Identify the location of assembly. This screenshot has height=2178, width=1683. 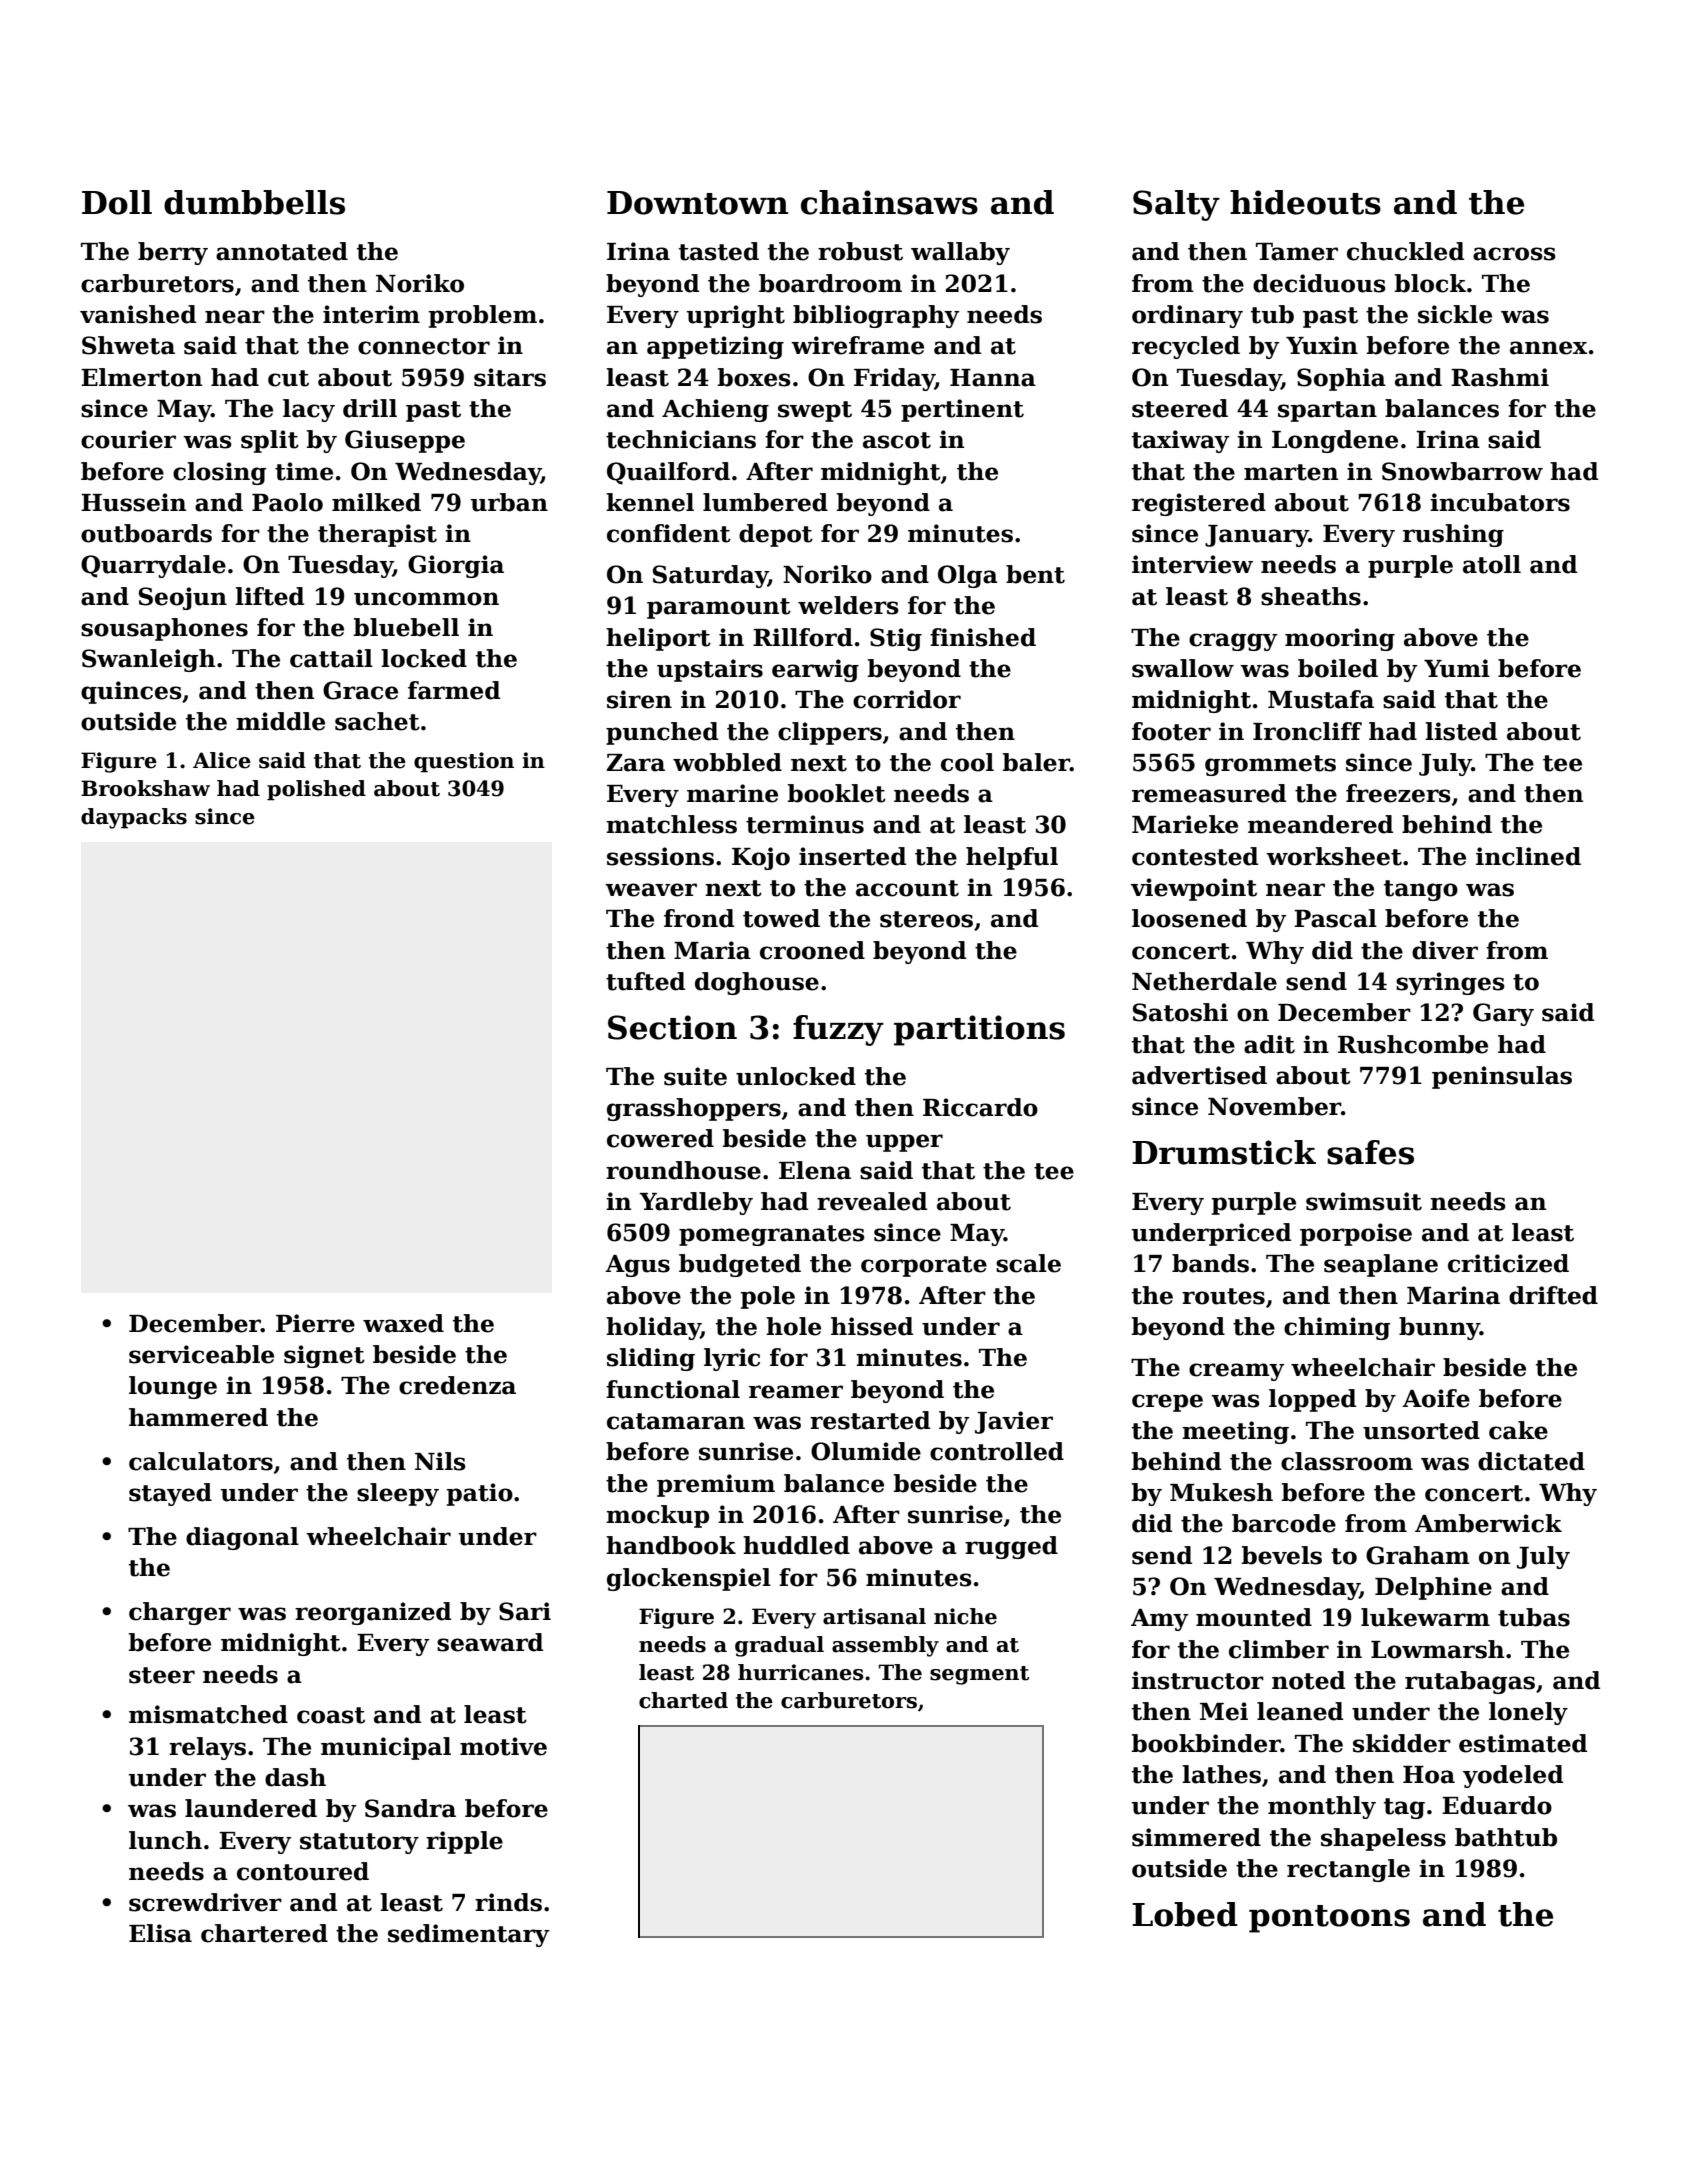
(885, 1646).
